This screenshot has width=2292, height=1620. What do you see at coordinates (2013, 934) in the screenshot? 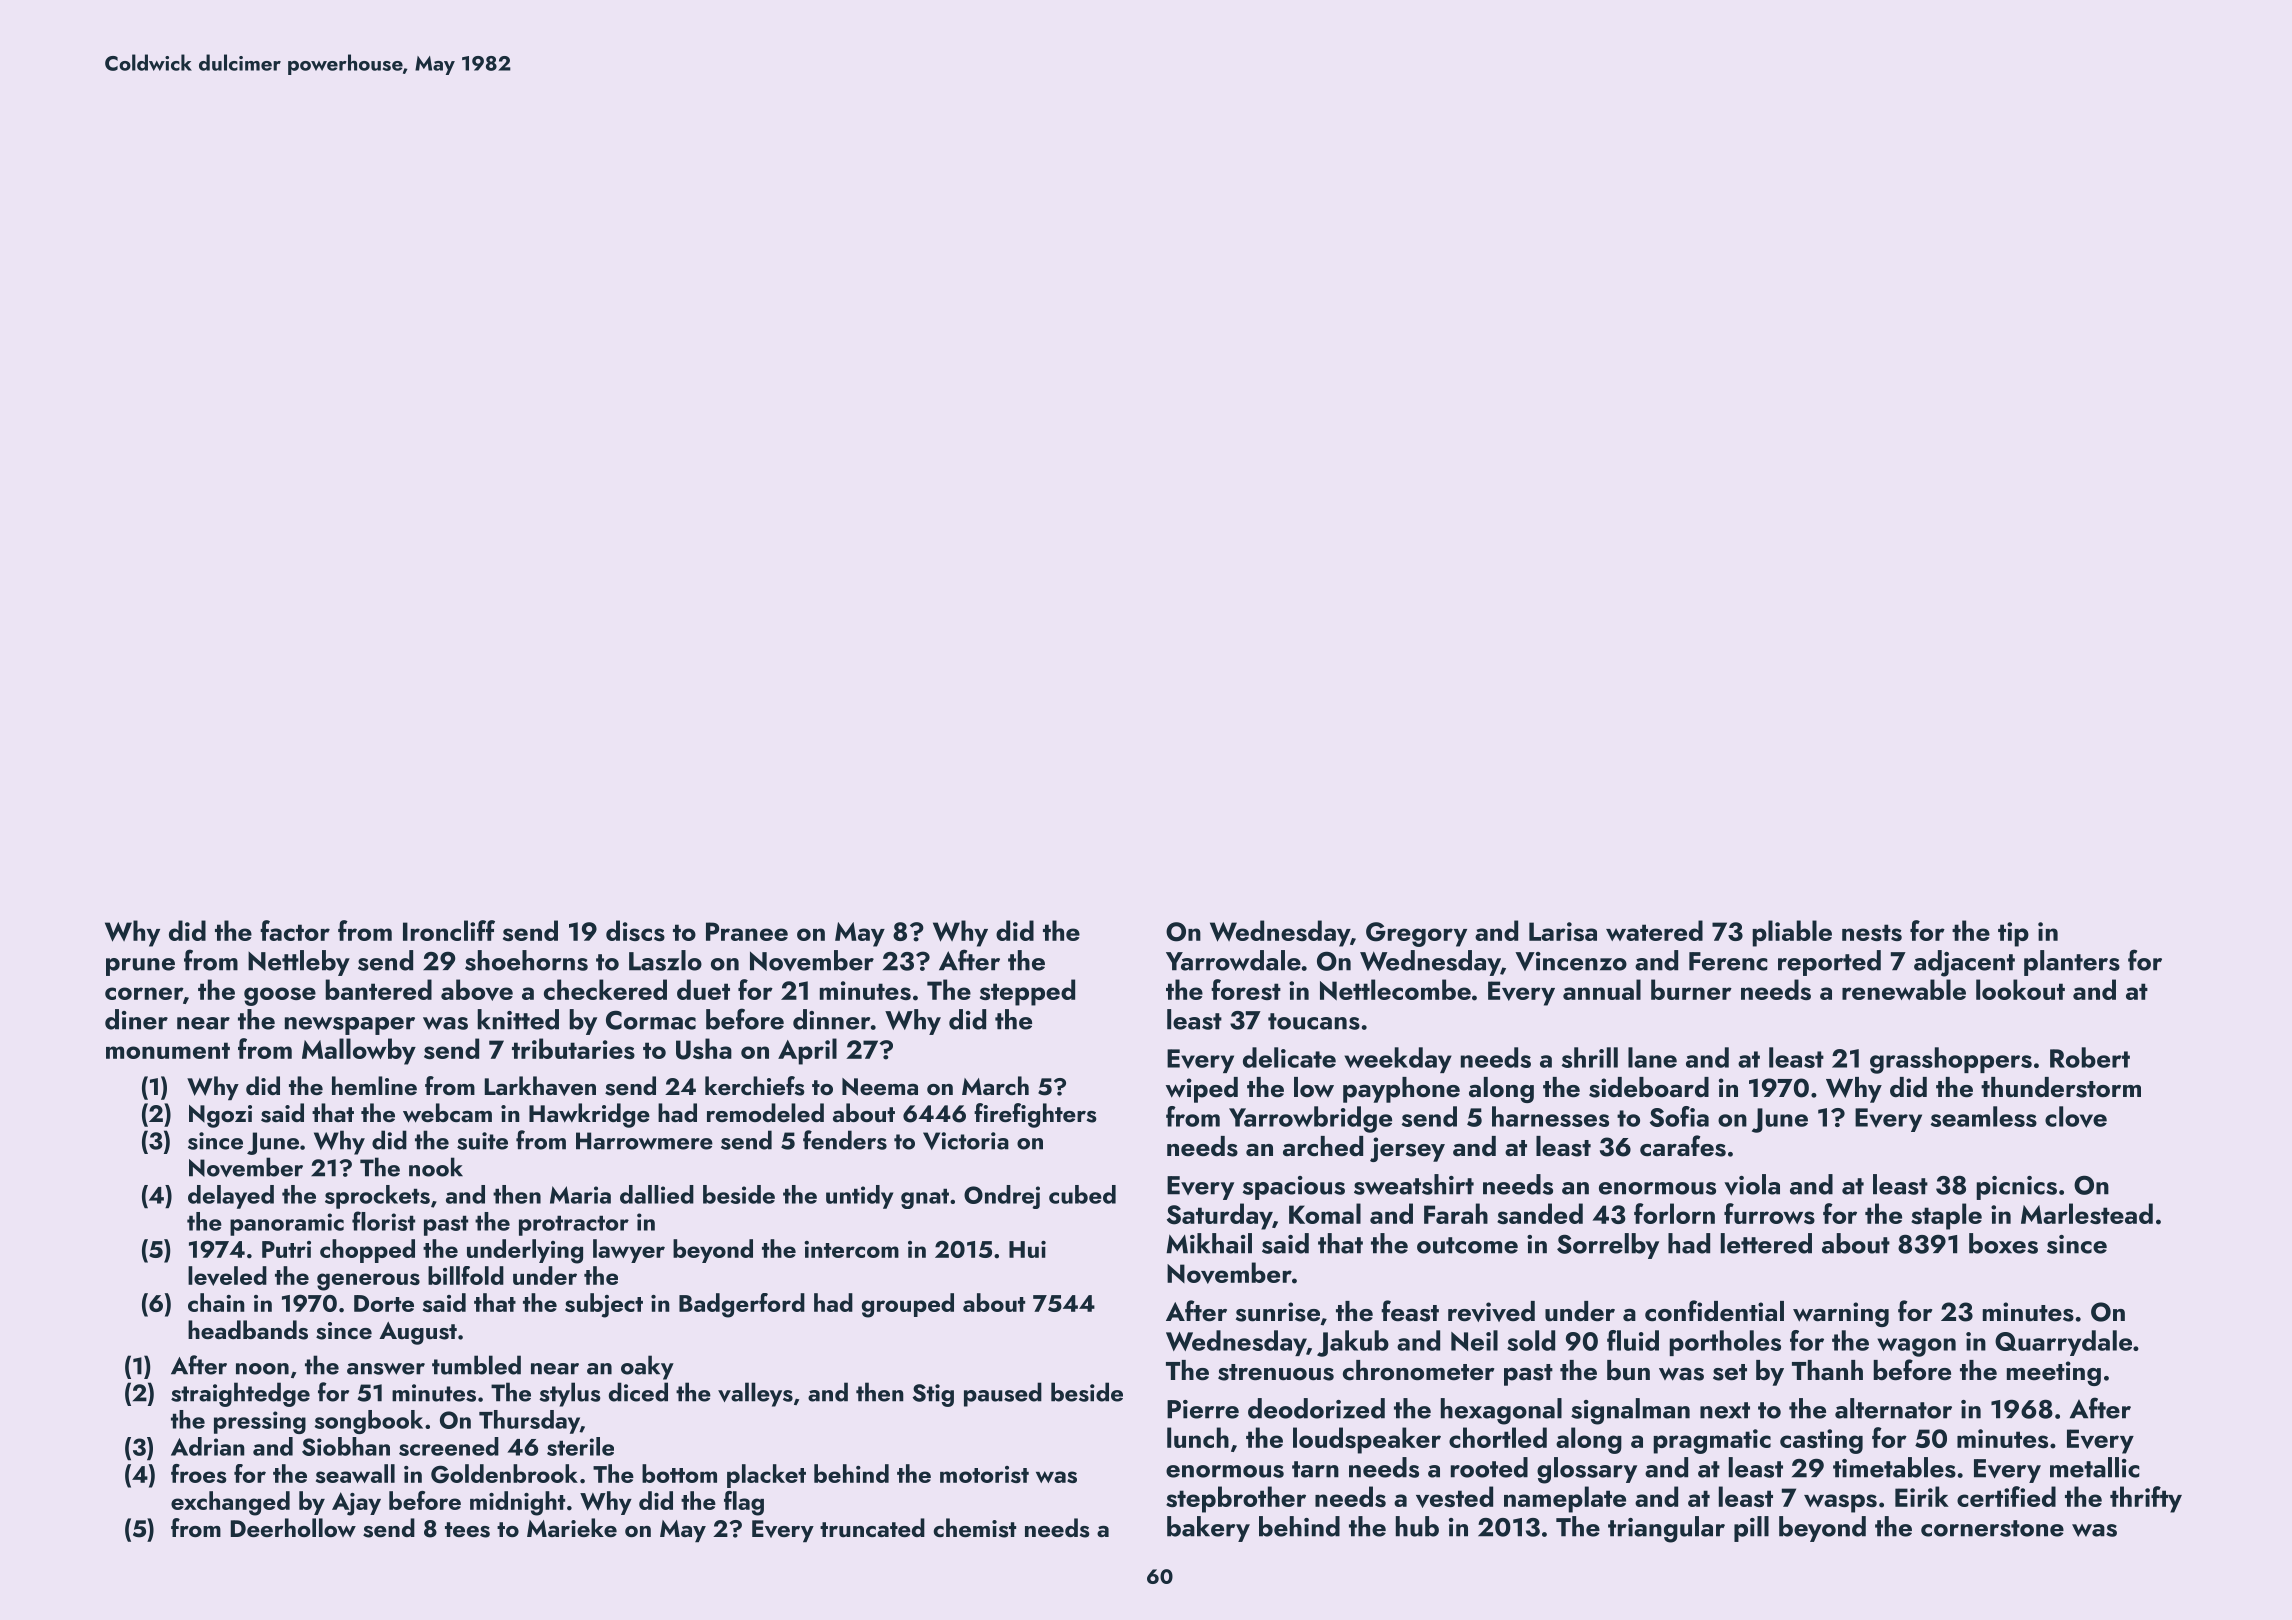
I see `tip` at bounding box center [2013, 934].
